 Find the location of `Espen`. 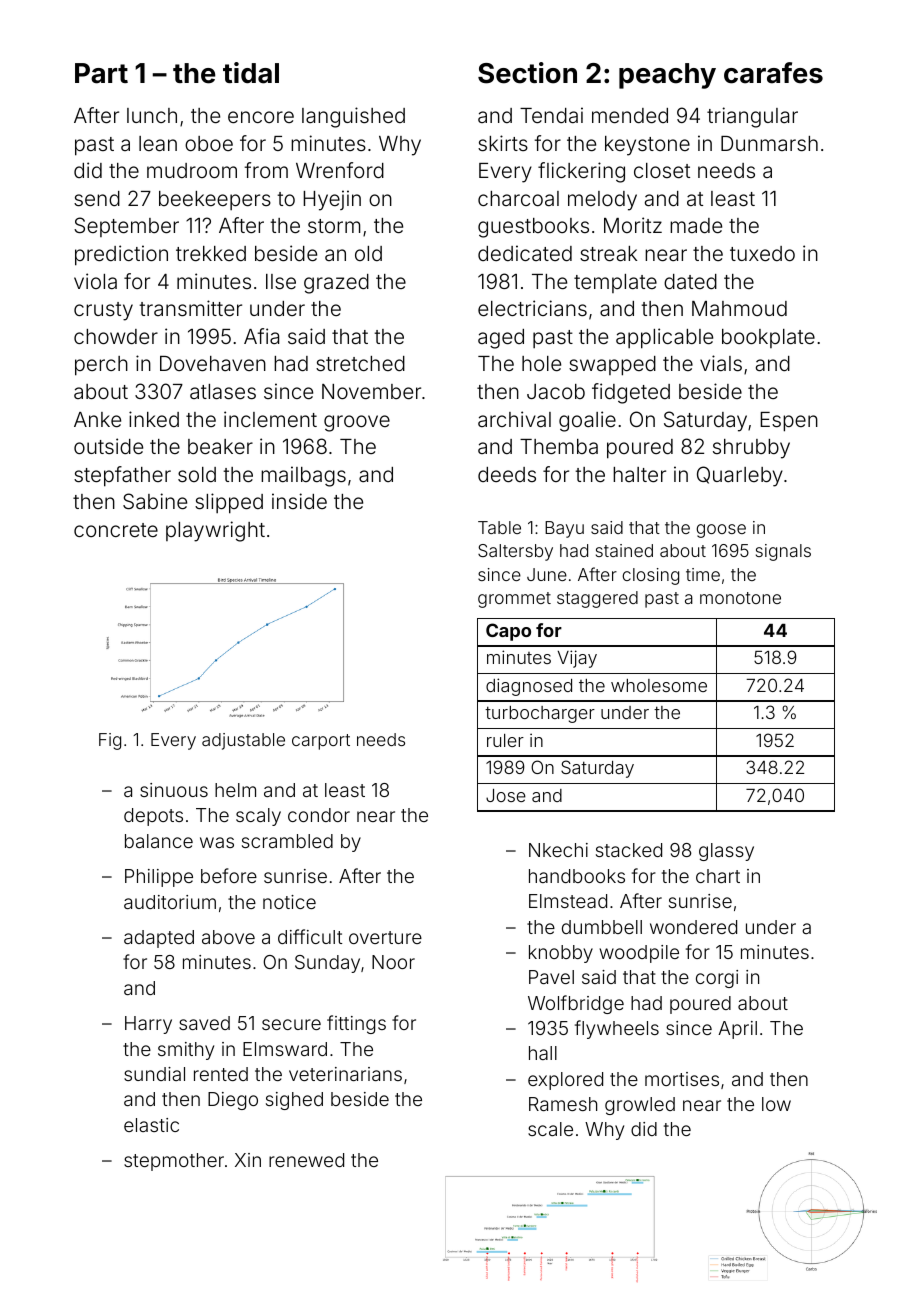

Espen is located at coordinates (789, 422).
